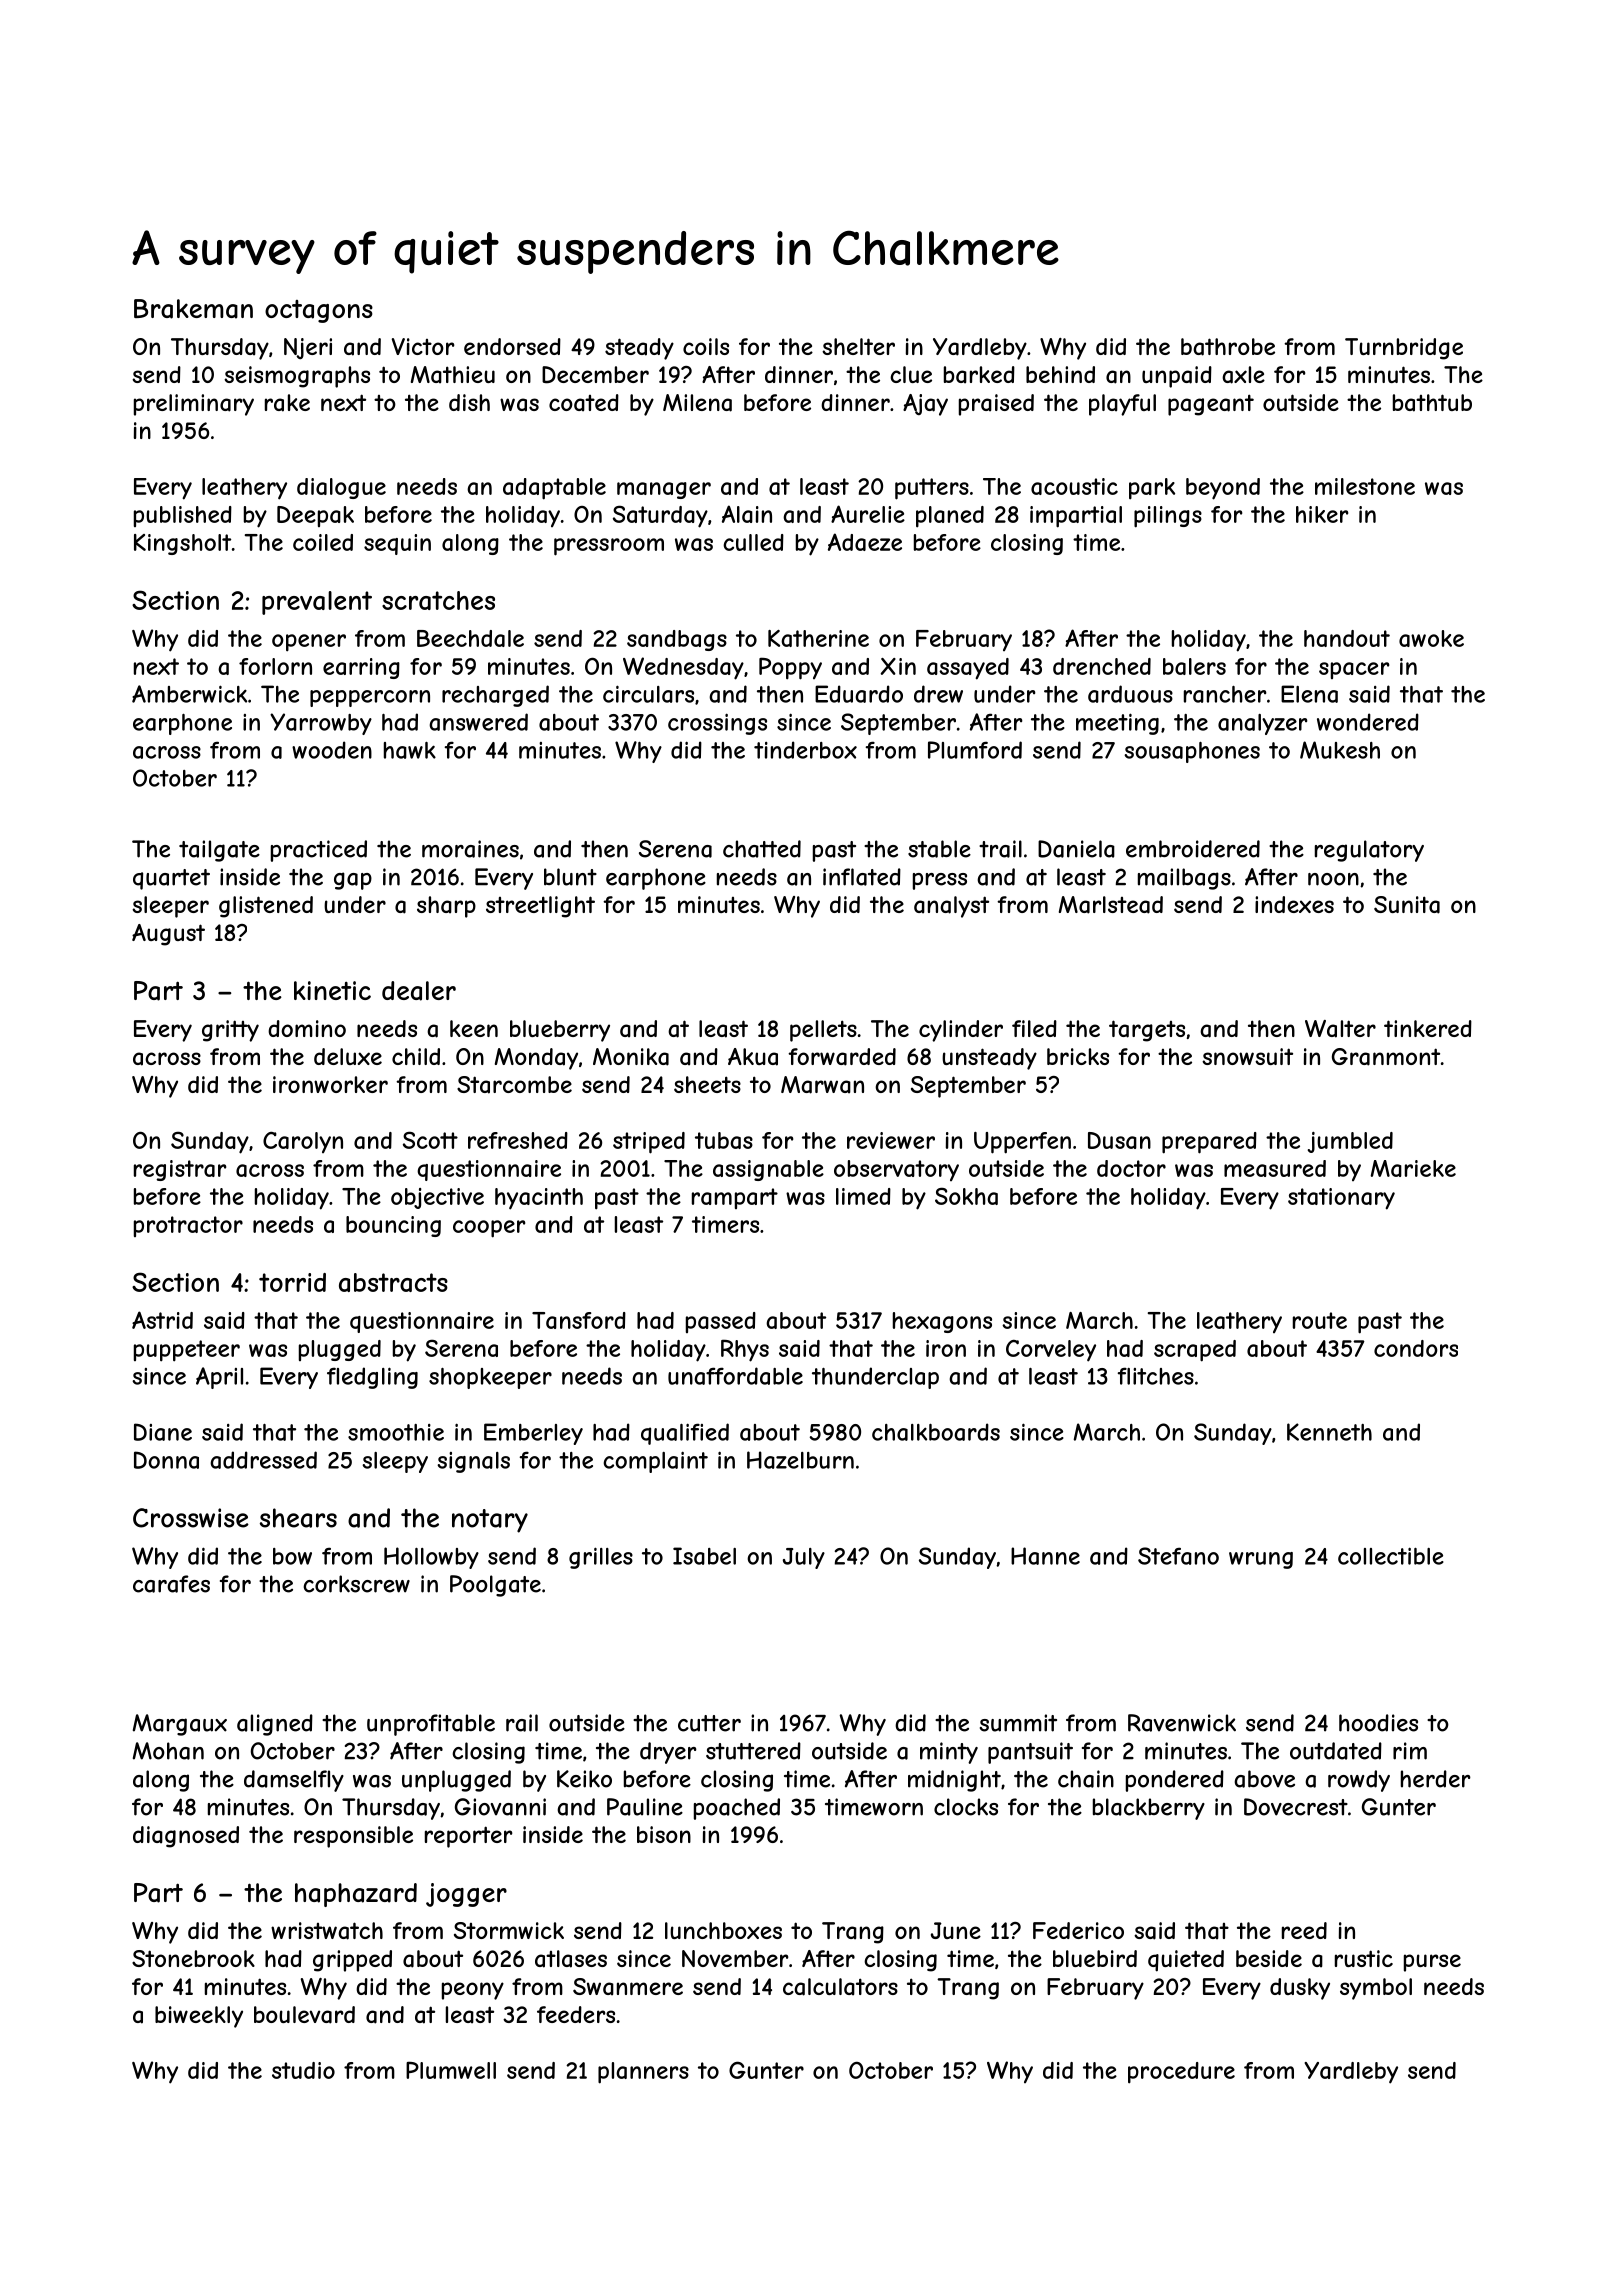 This image has width=1620, height=2292. I want to click on studio, so click(303, 2070).
